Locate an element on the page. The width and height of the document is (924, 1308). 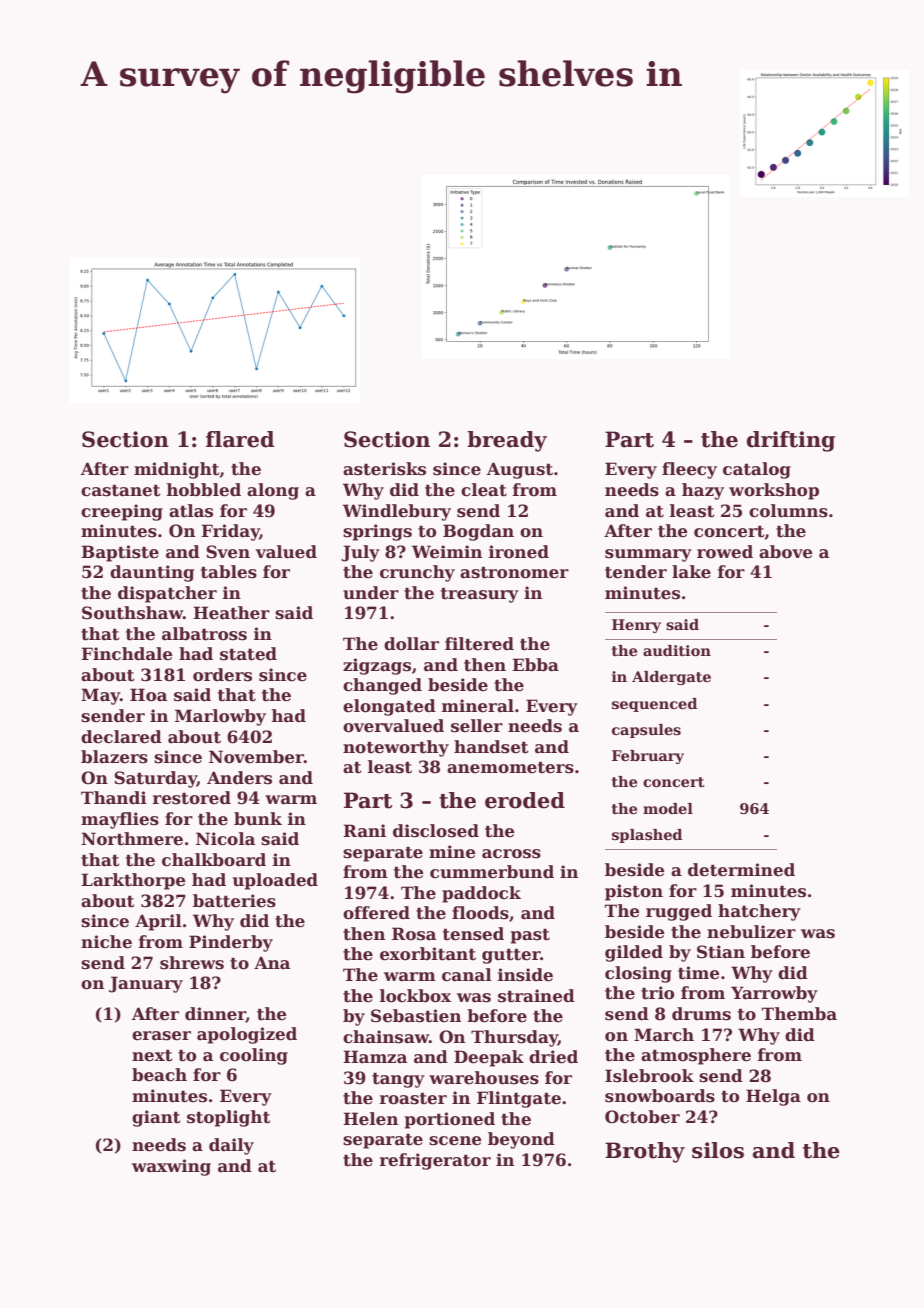
eroded is located at coordinates (525, 800).
